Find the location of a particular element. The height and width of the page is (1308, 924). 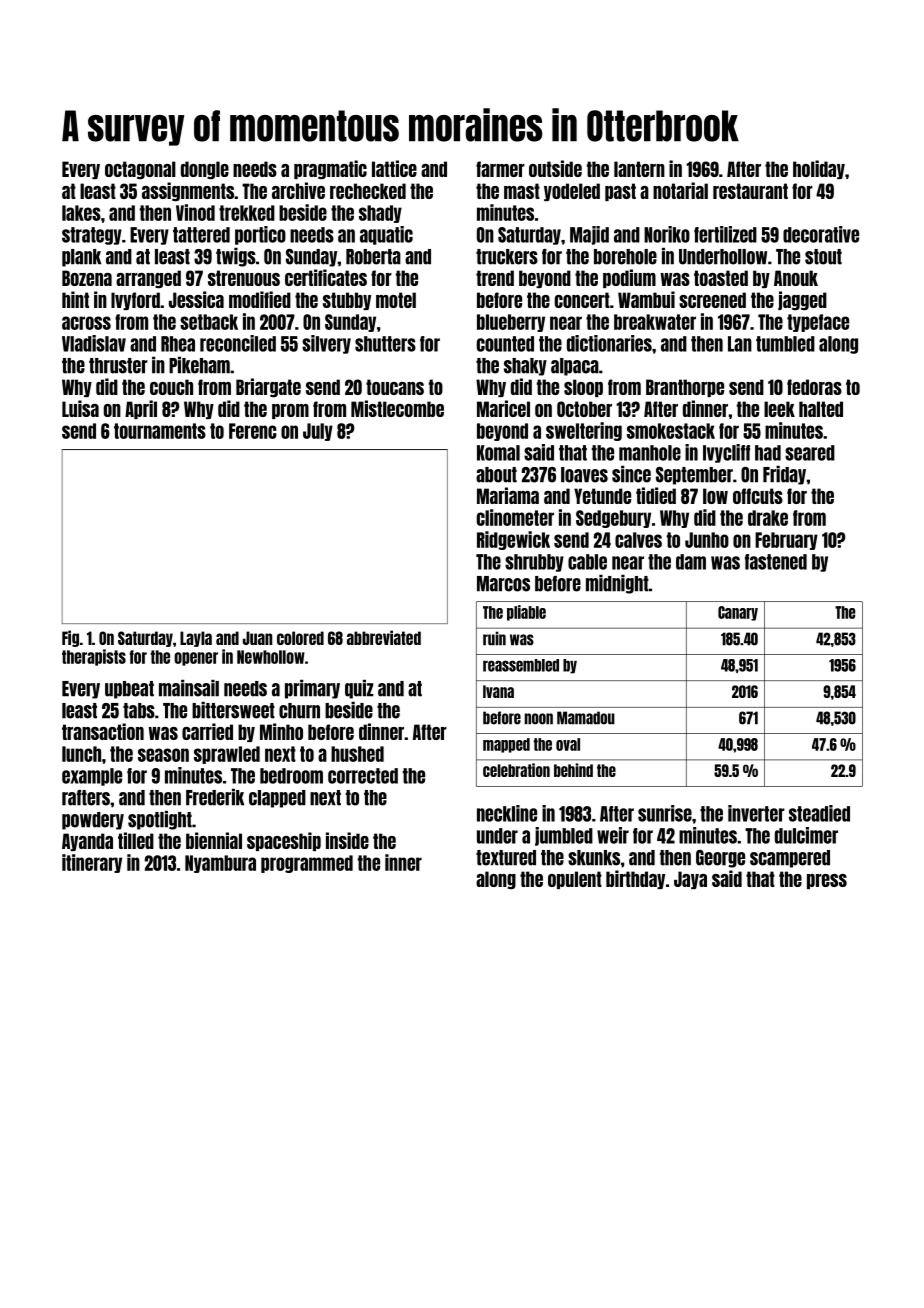

octagonal is located at coordinates (140, 170).
